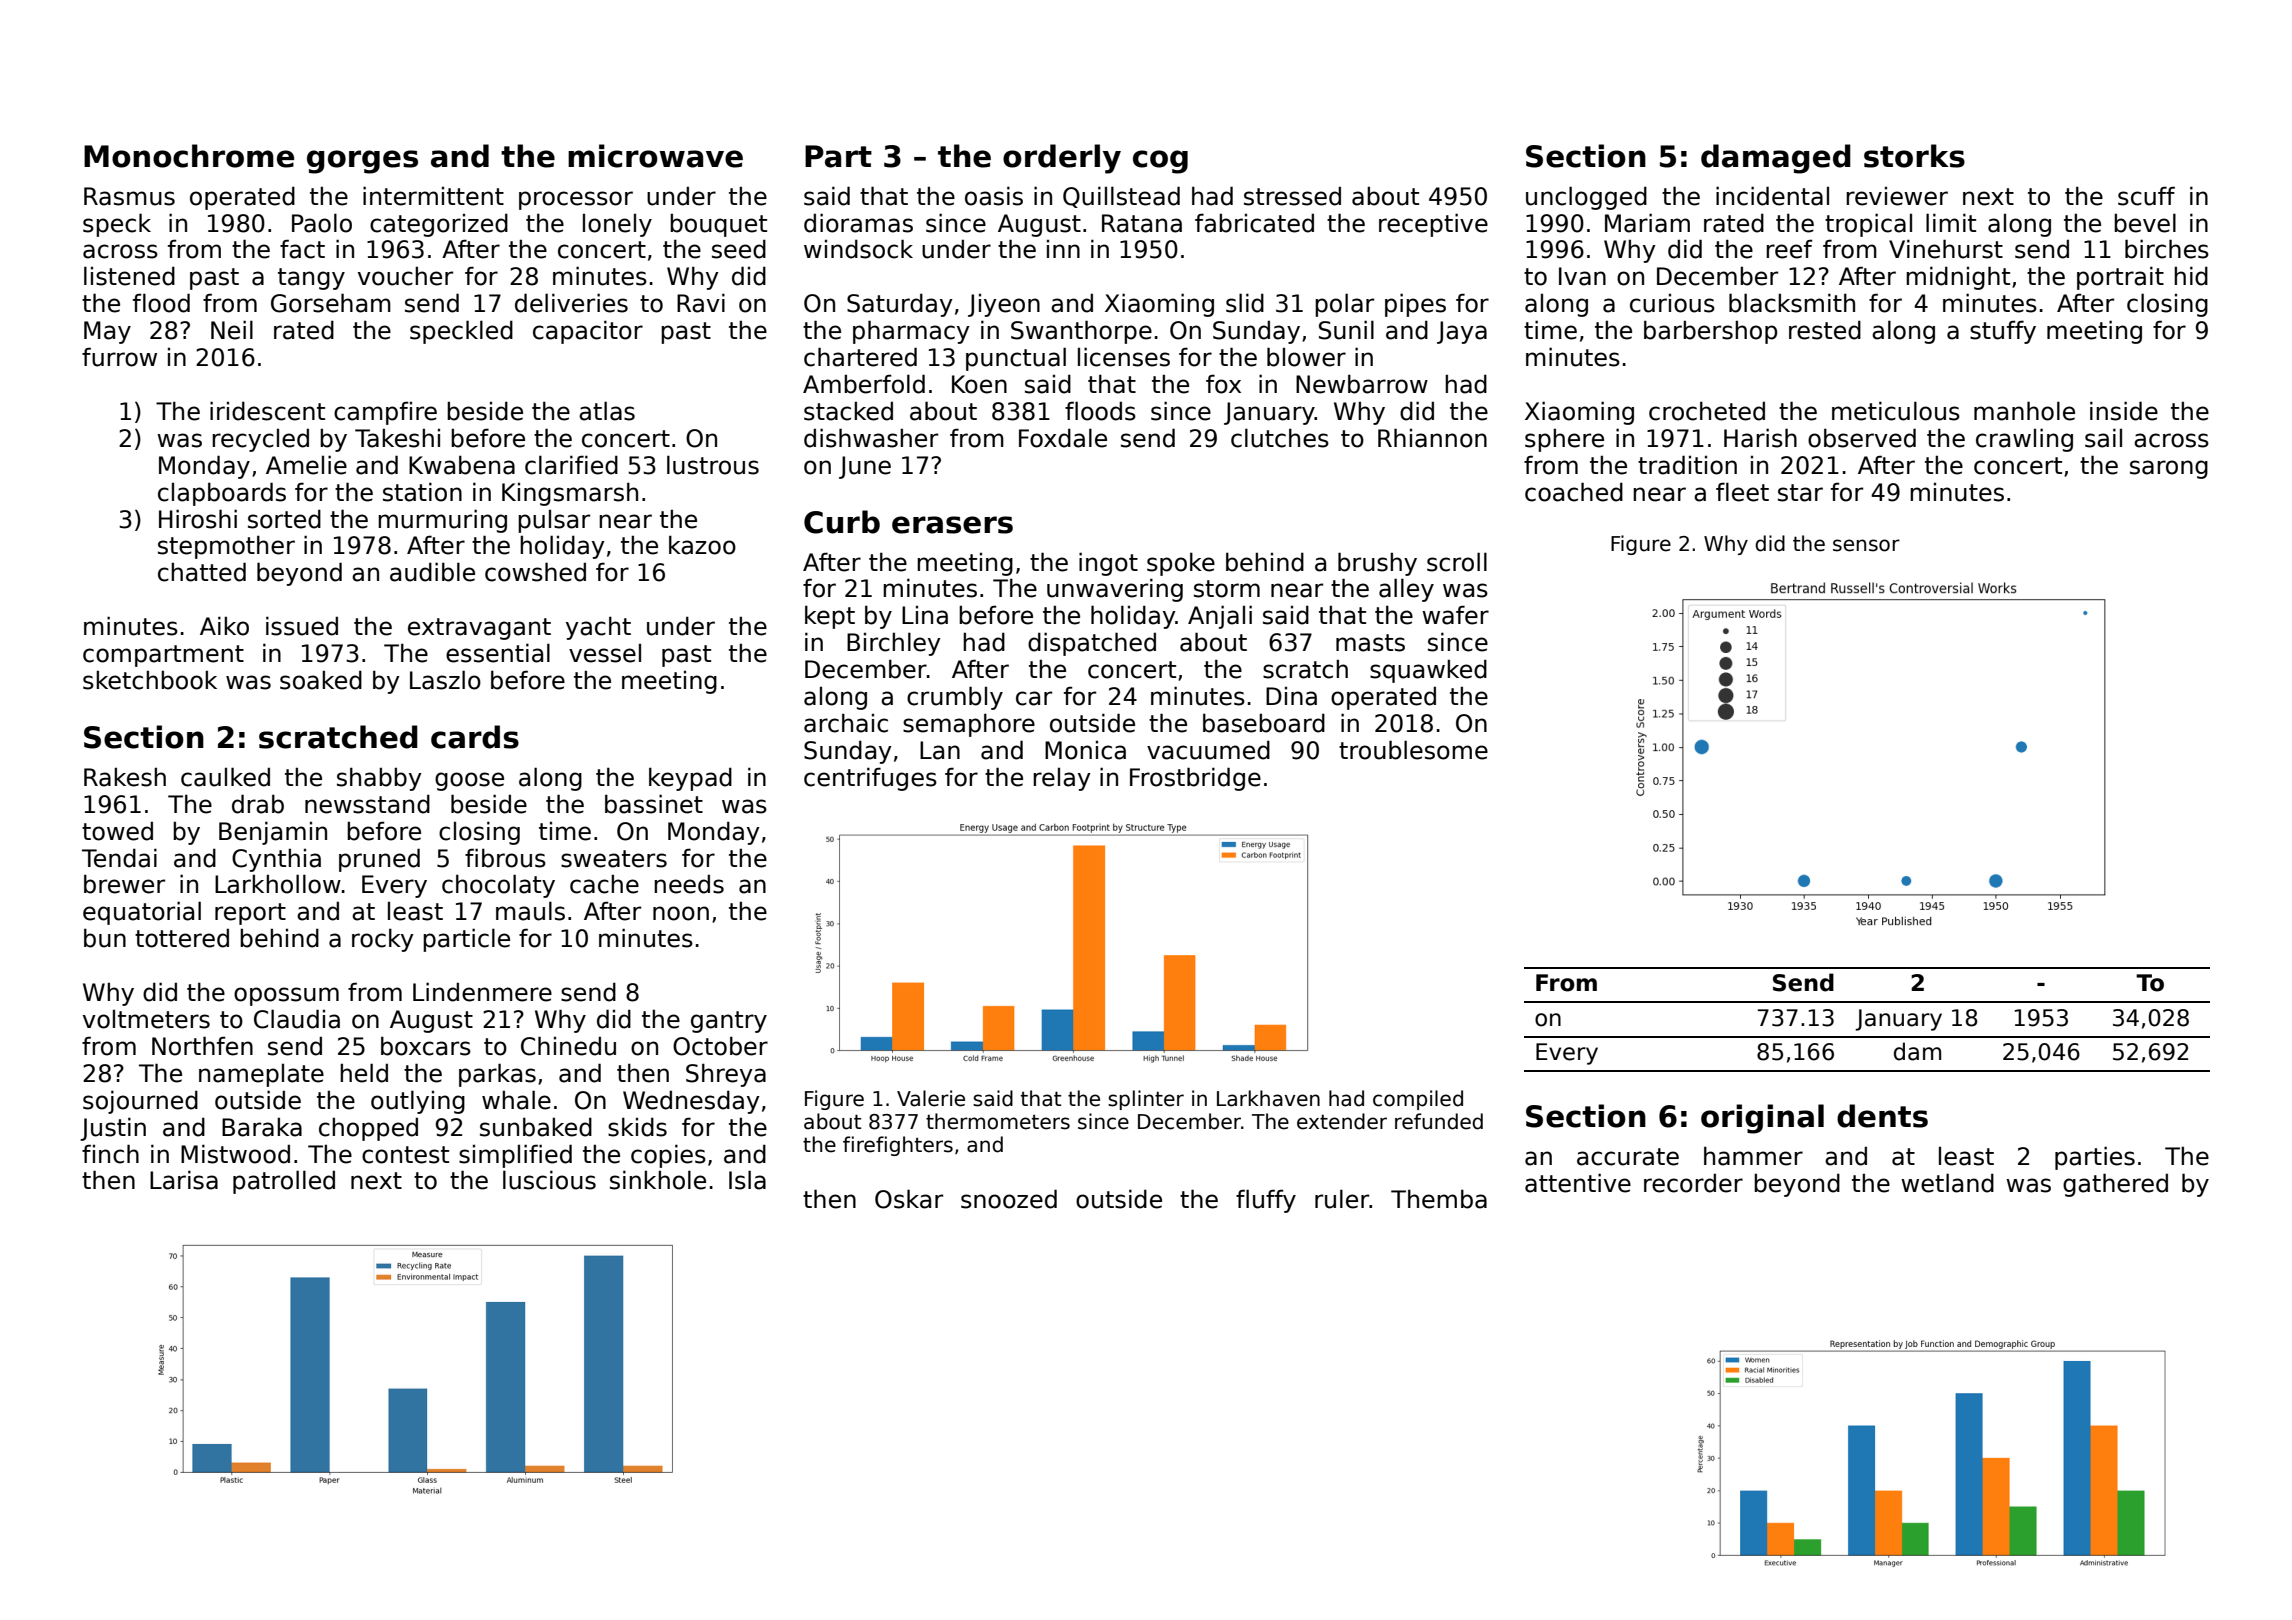 The height and width of the page is (1620, 2292). What do you see at coordinates (576, 200) in the page?
I see `processor` at bounding box center [576, 200].
